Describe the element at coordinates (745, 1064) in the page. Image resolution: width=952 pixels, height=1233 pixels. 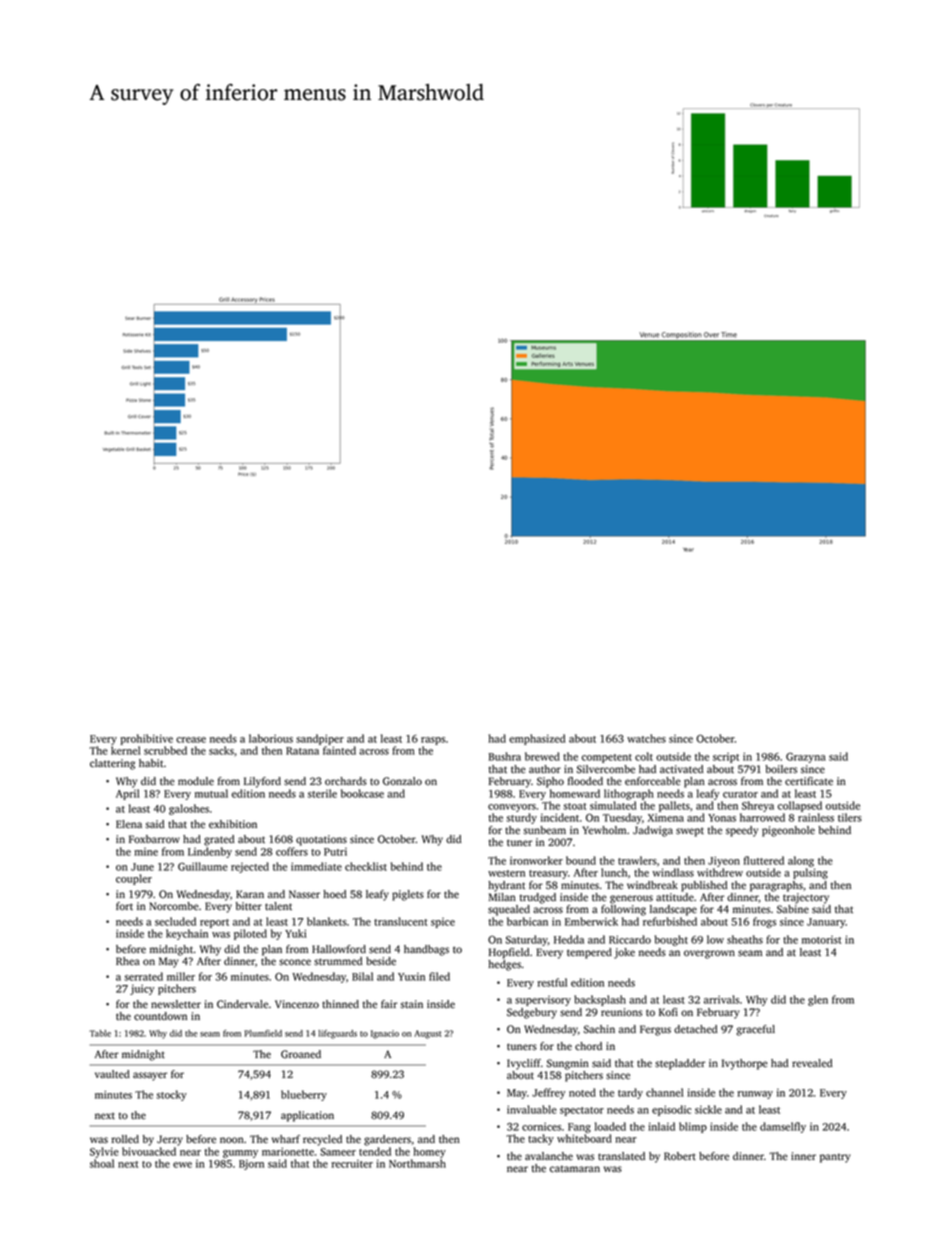
I see `Ivythorpe` at that location.
